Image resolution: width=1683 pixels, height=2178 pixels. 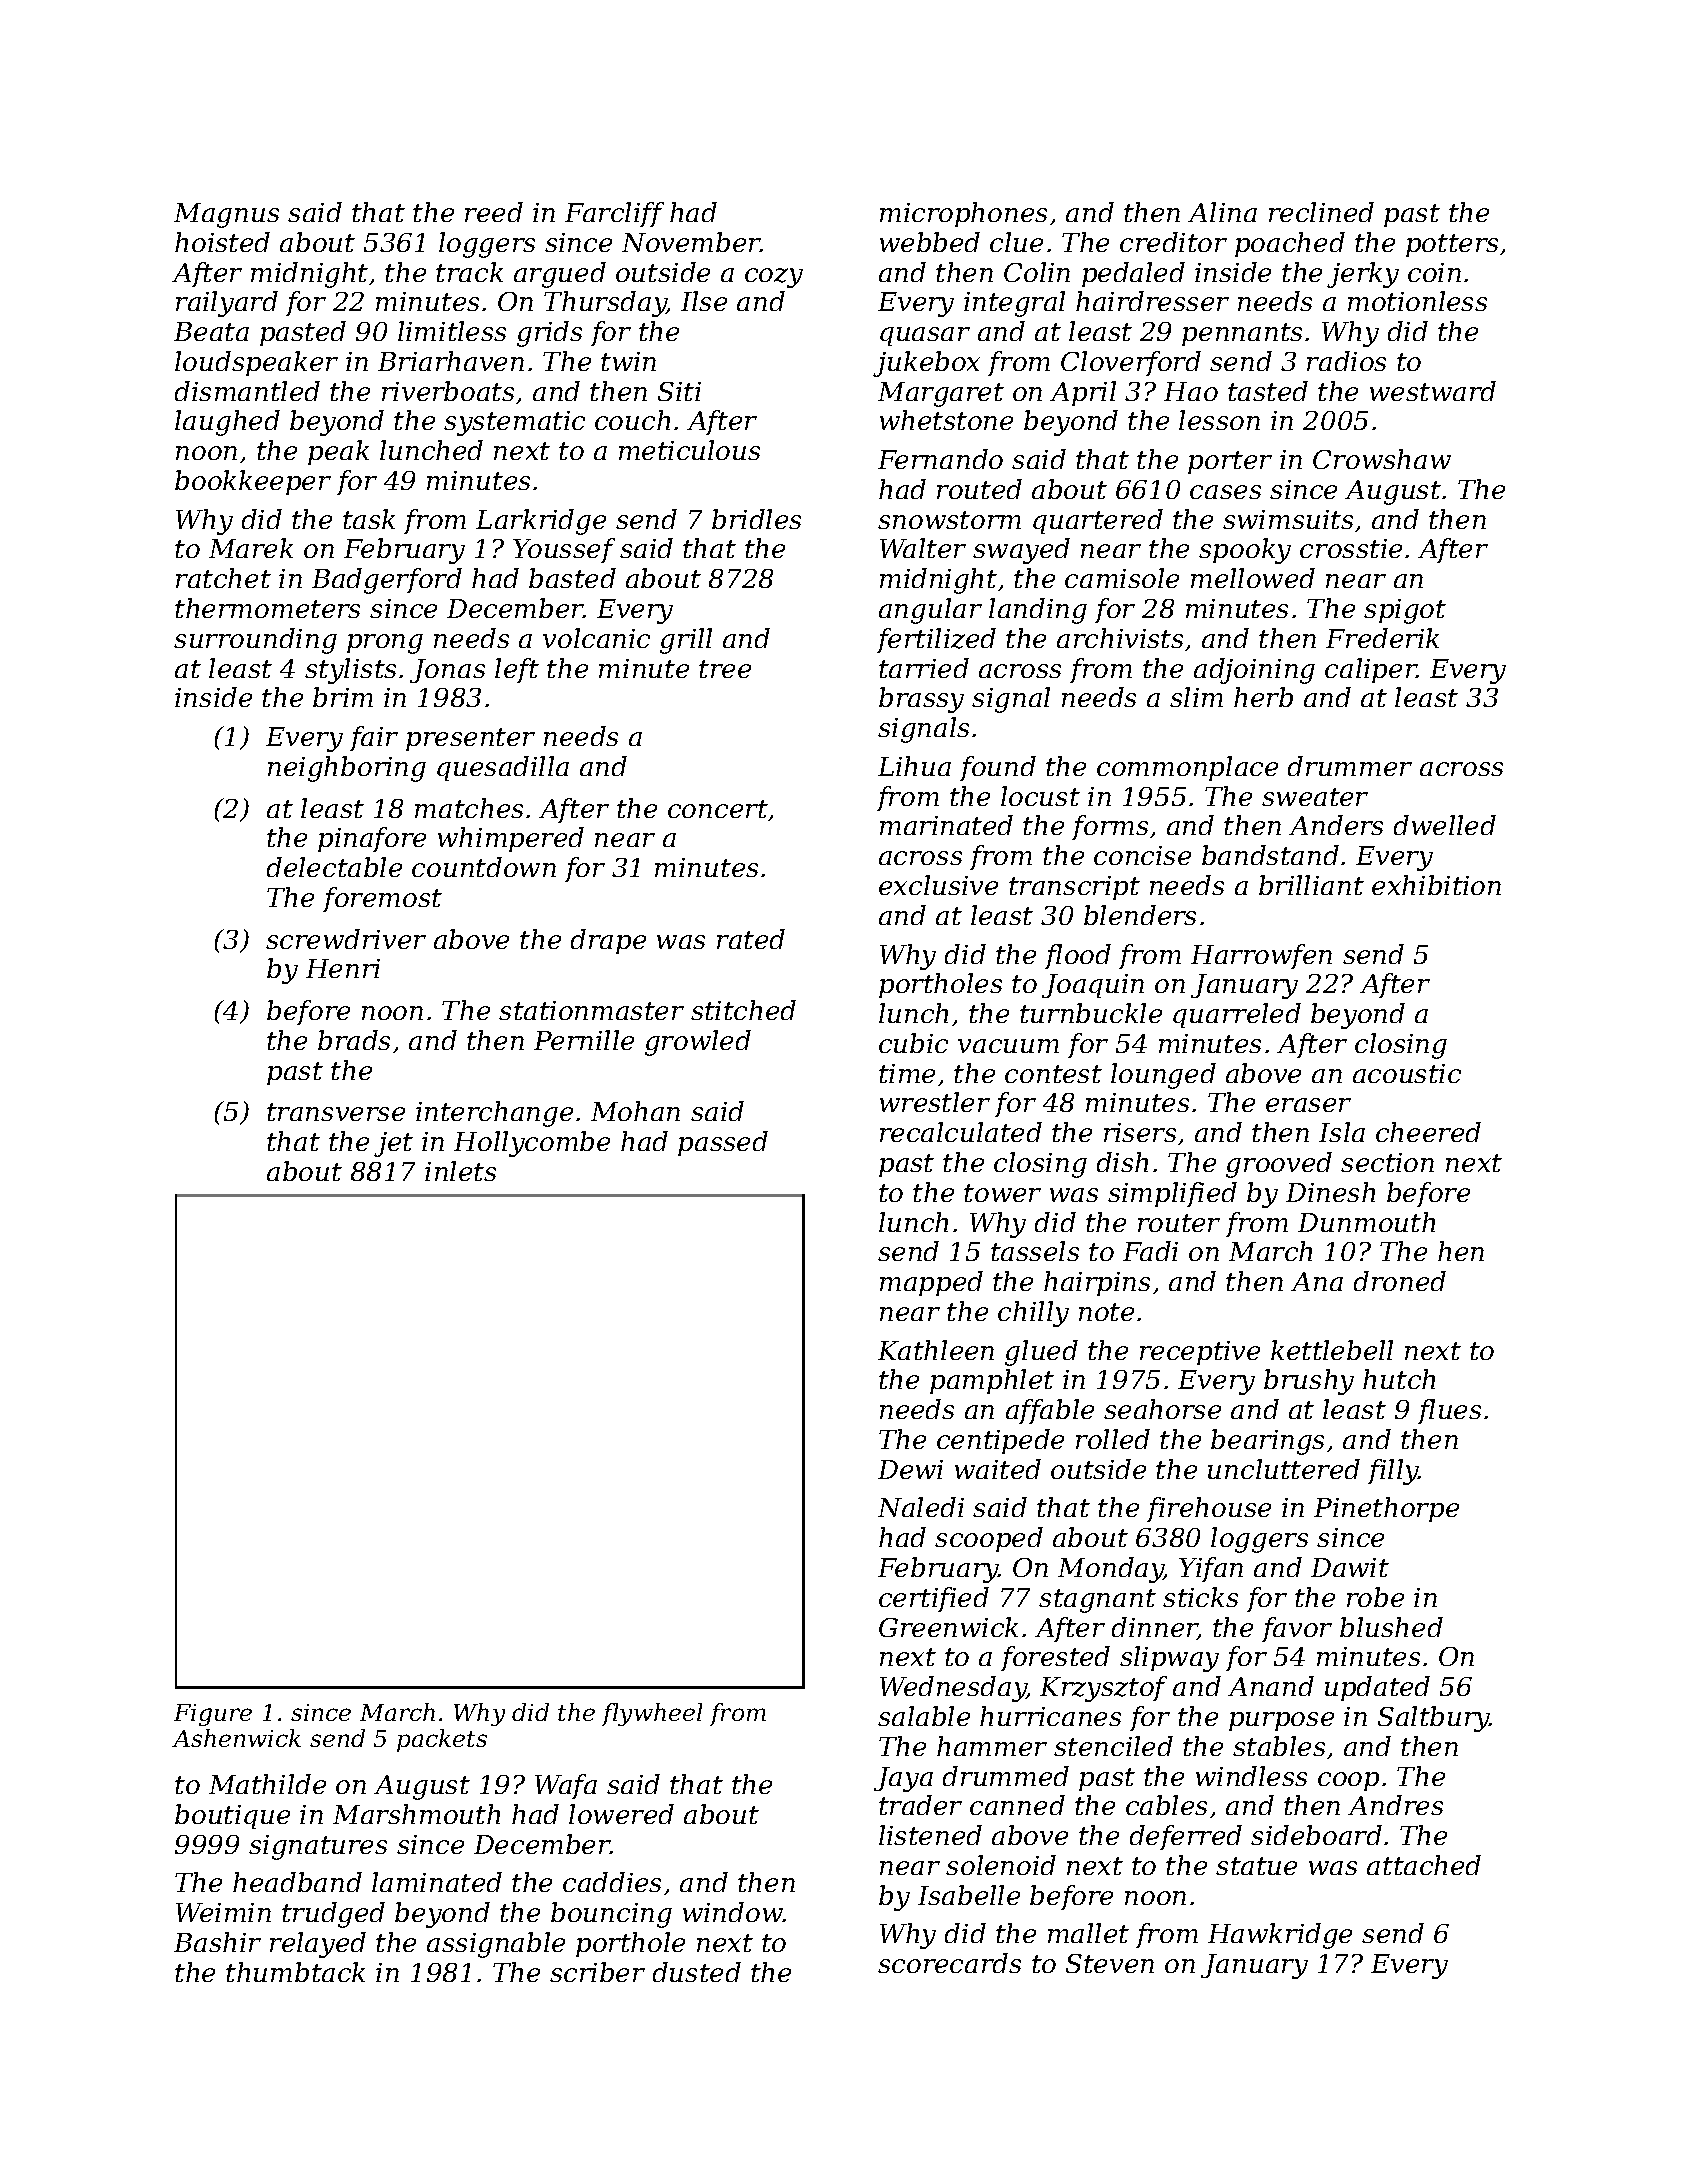 What do you see at coordinates (936, 1350) in the page?
I see `Kathleen` at bounding box center [936, 1350].
